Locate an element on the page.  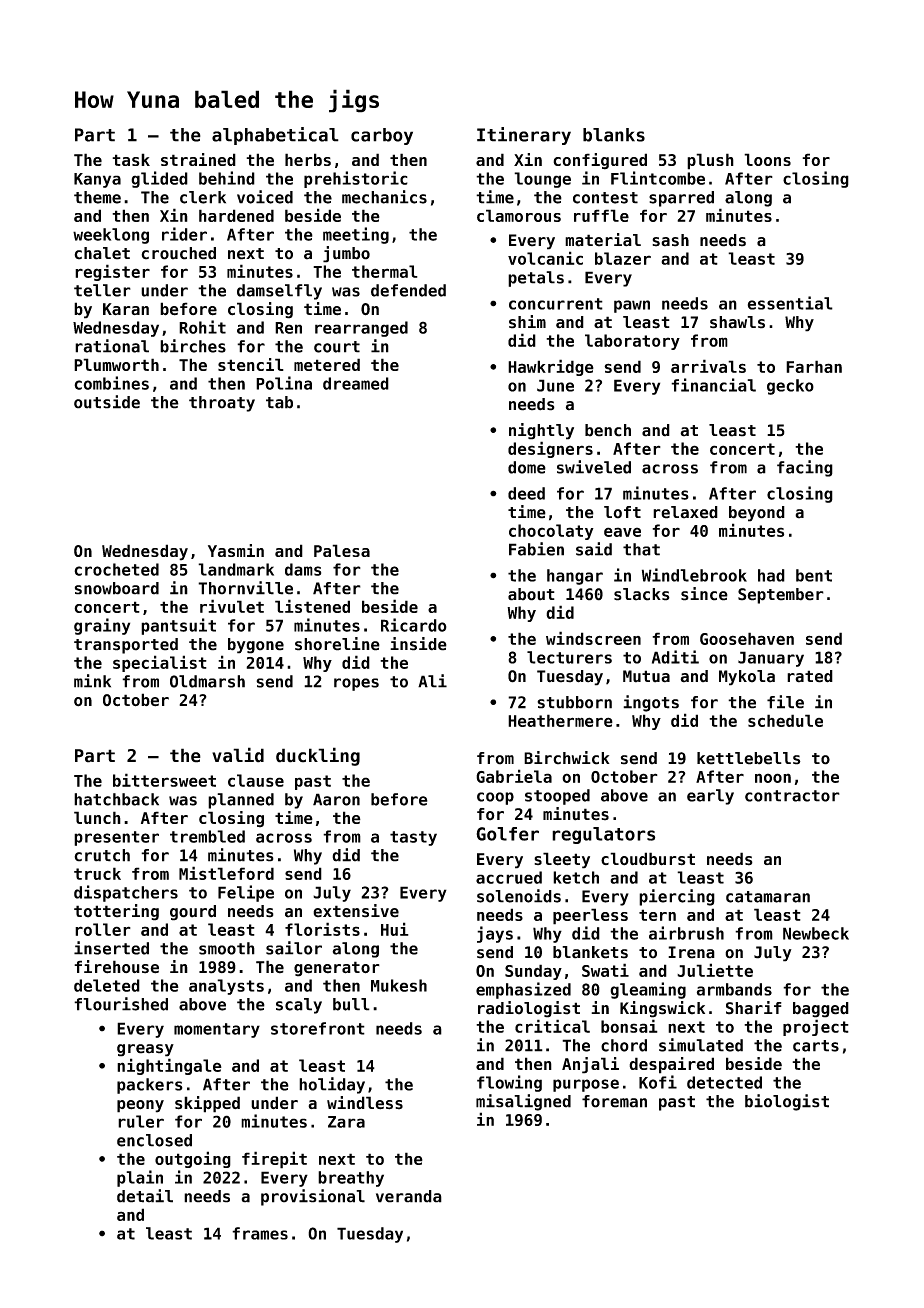
loons is located at coordinates (767, 159).
